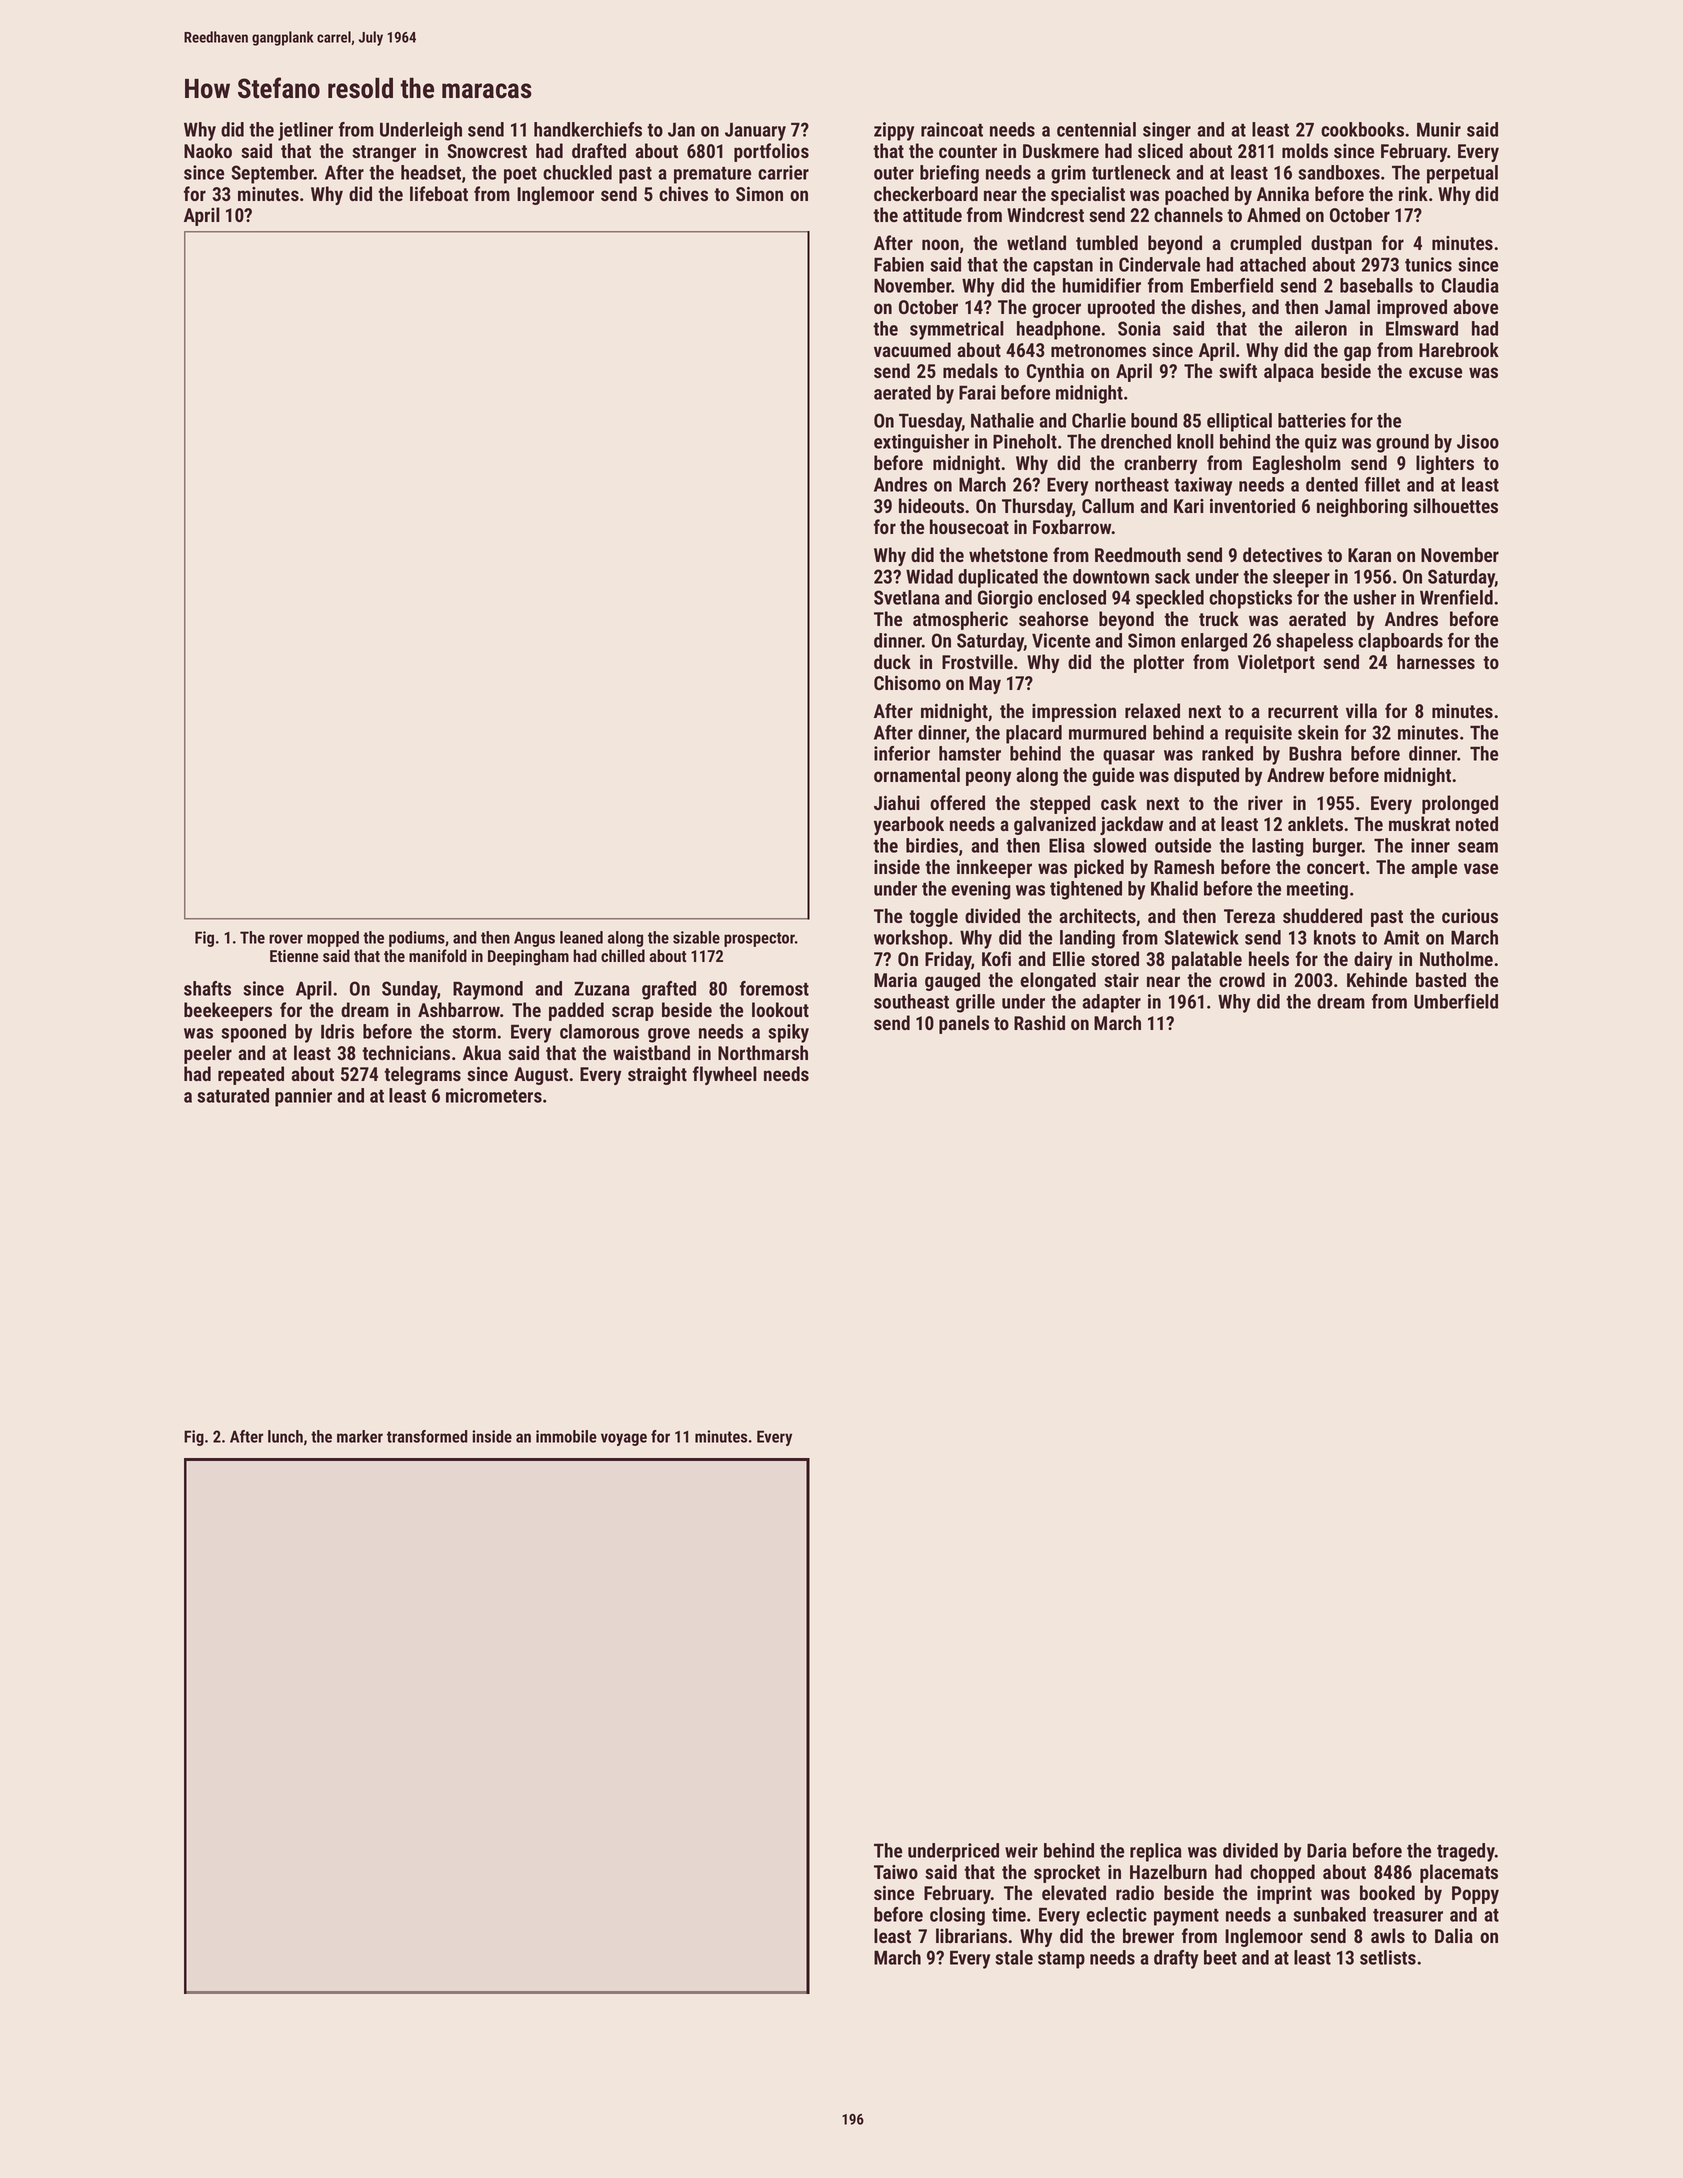  What do you see at coordinates (1362, 129) in the screenshot?
I see `cookbooks` at bounding box center [1362, 129].
